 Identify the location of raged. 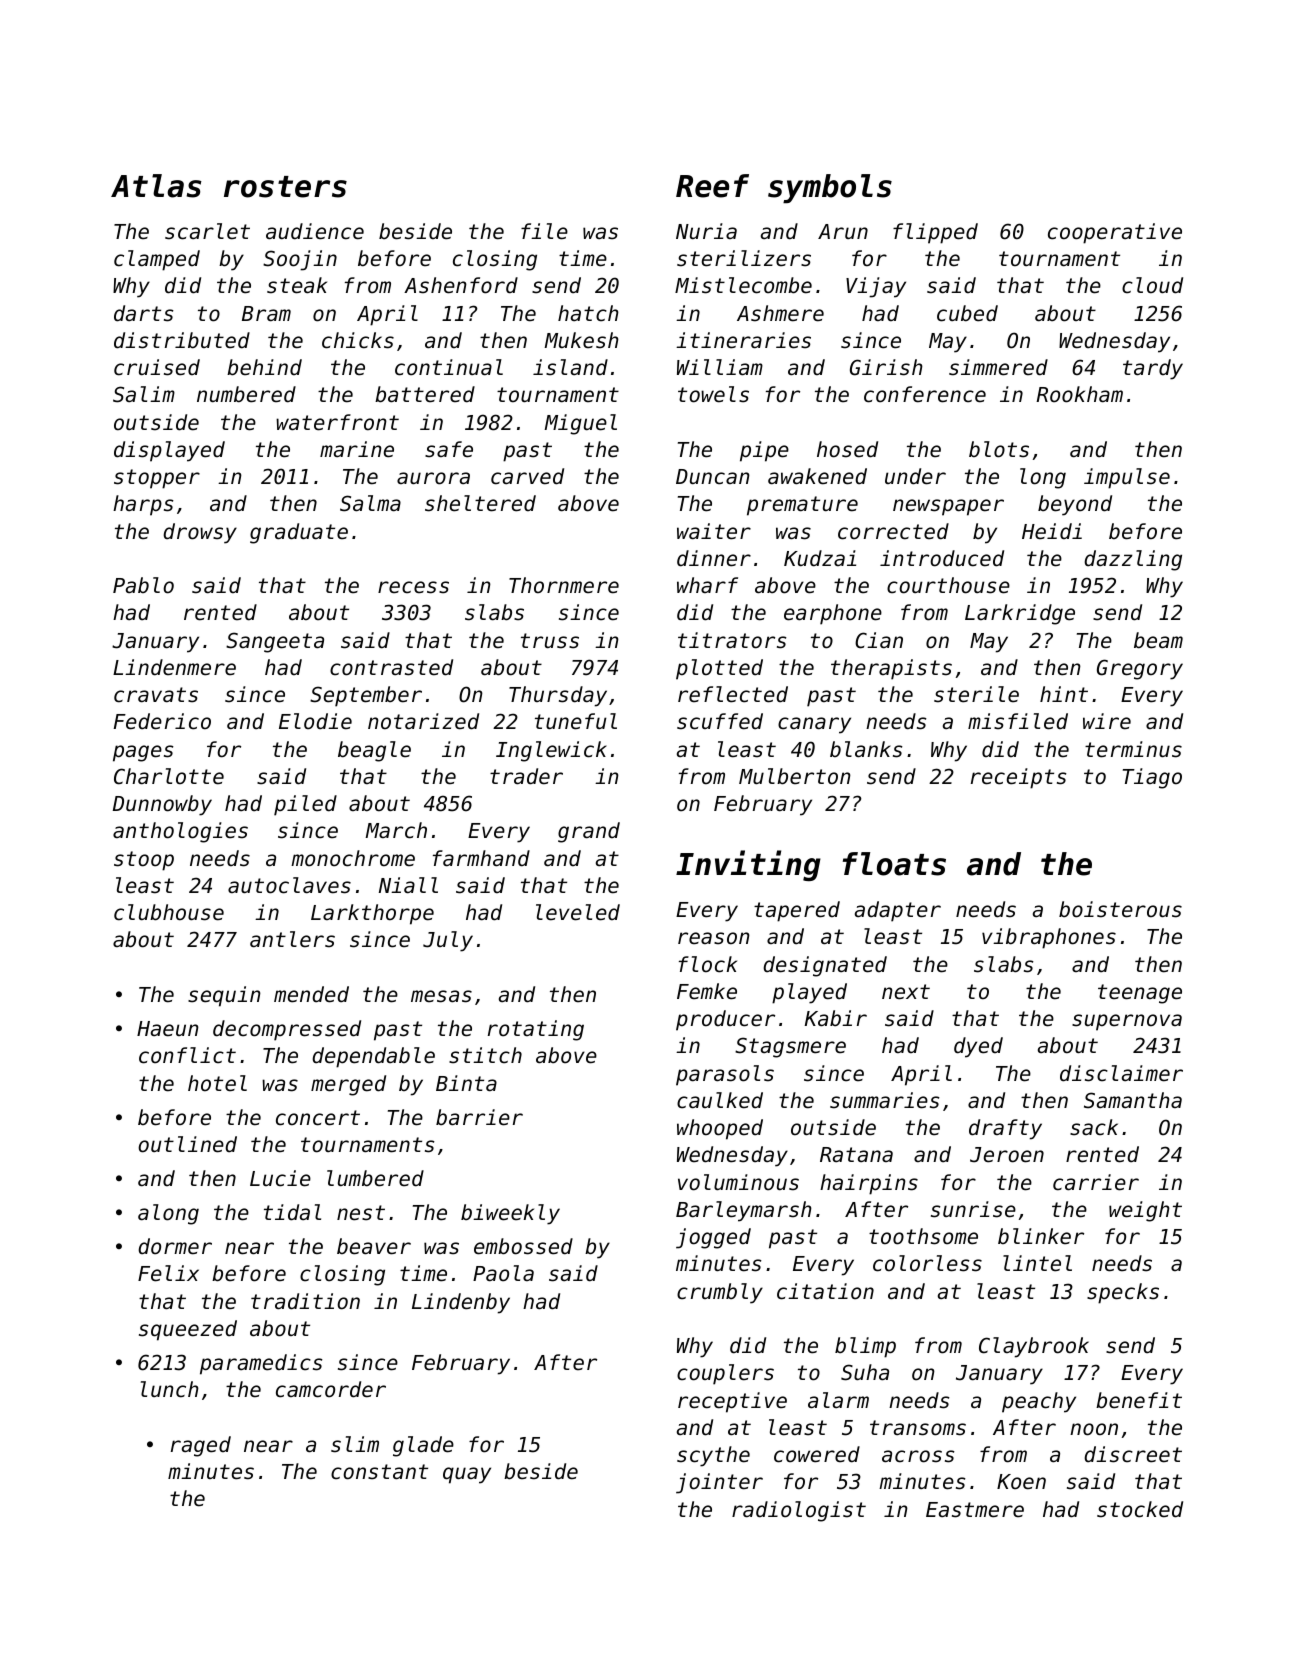
(201, 1446).
